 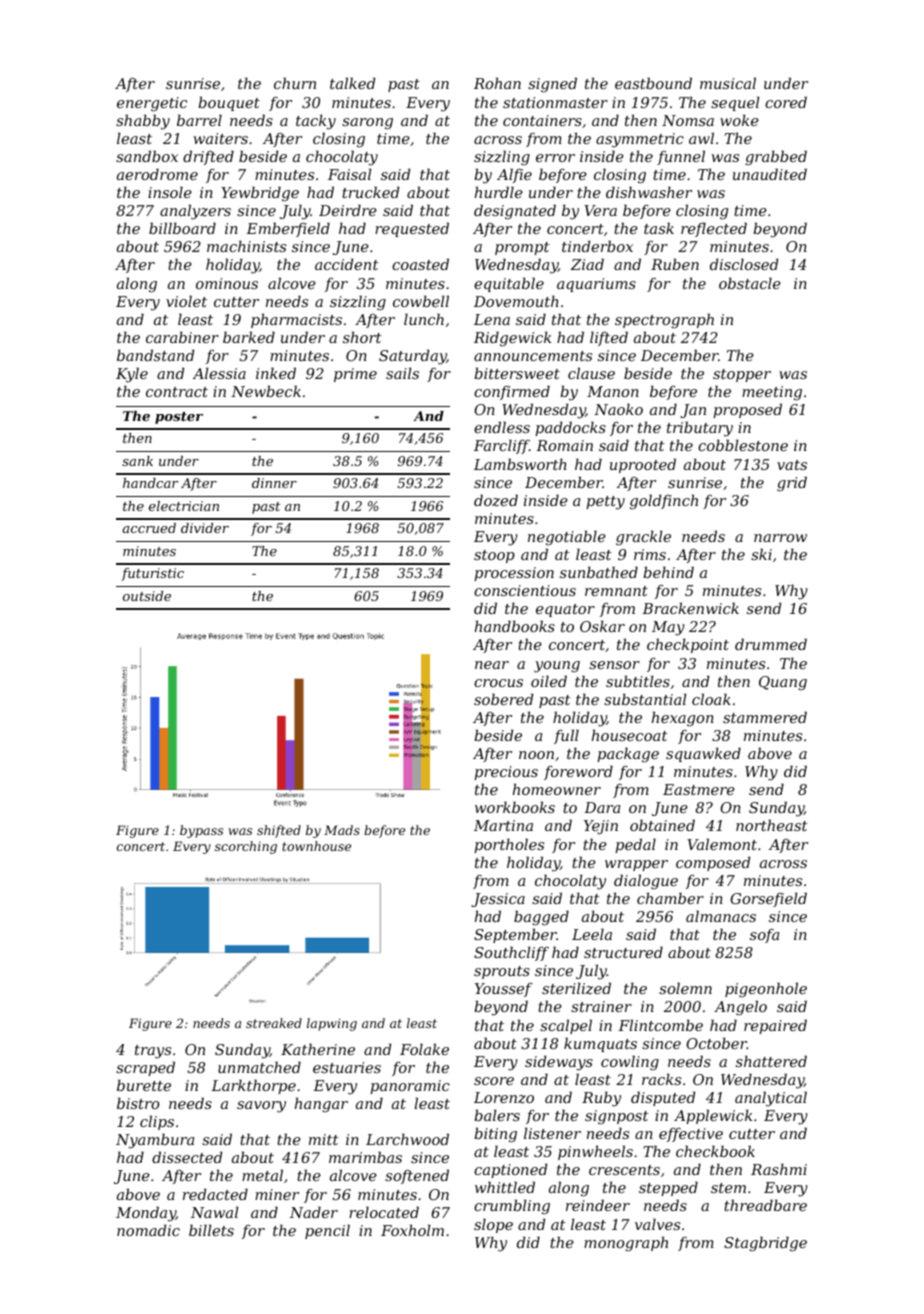 What do you see at coordinates (776, 157) in the page?
I see `grabbed` at bounding box center [776, 157].
